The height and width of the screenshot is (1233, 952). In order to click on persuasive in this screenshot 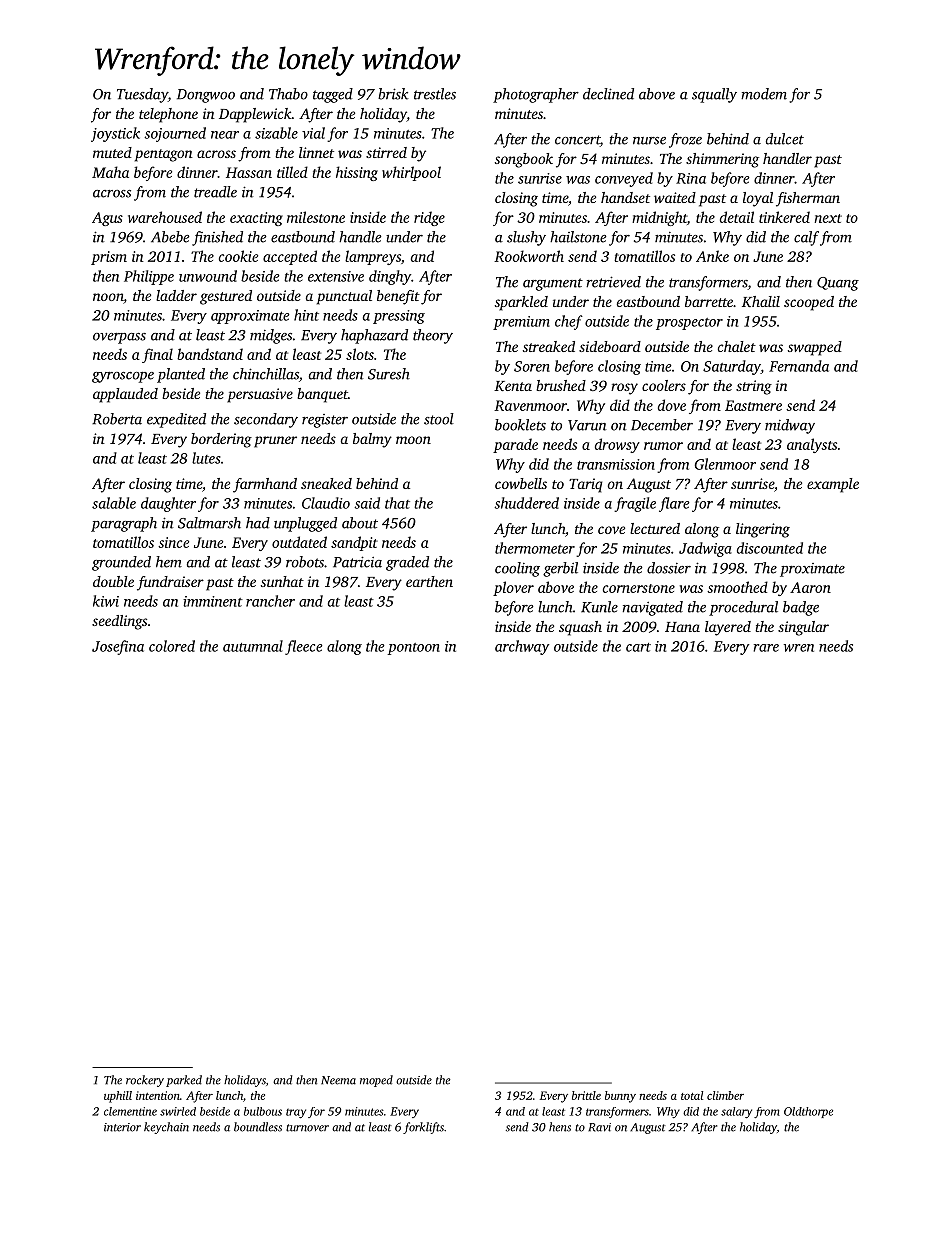, I will do `click(260, 395)`.
